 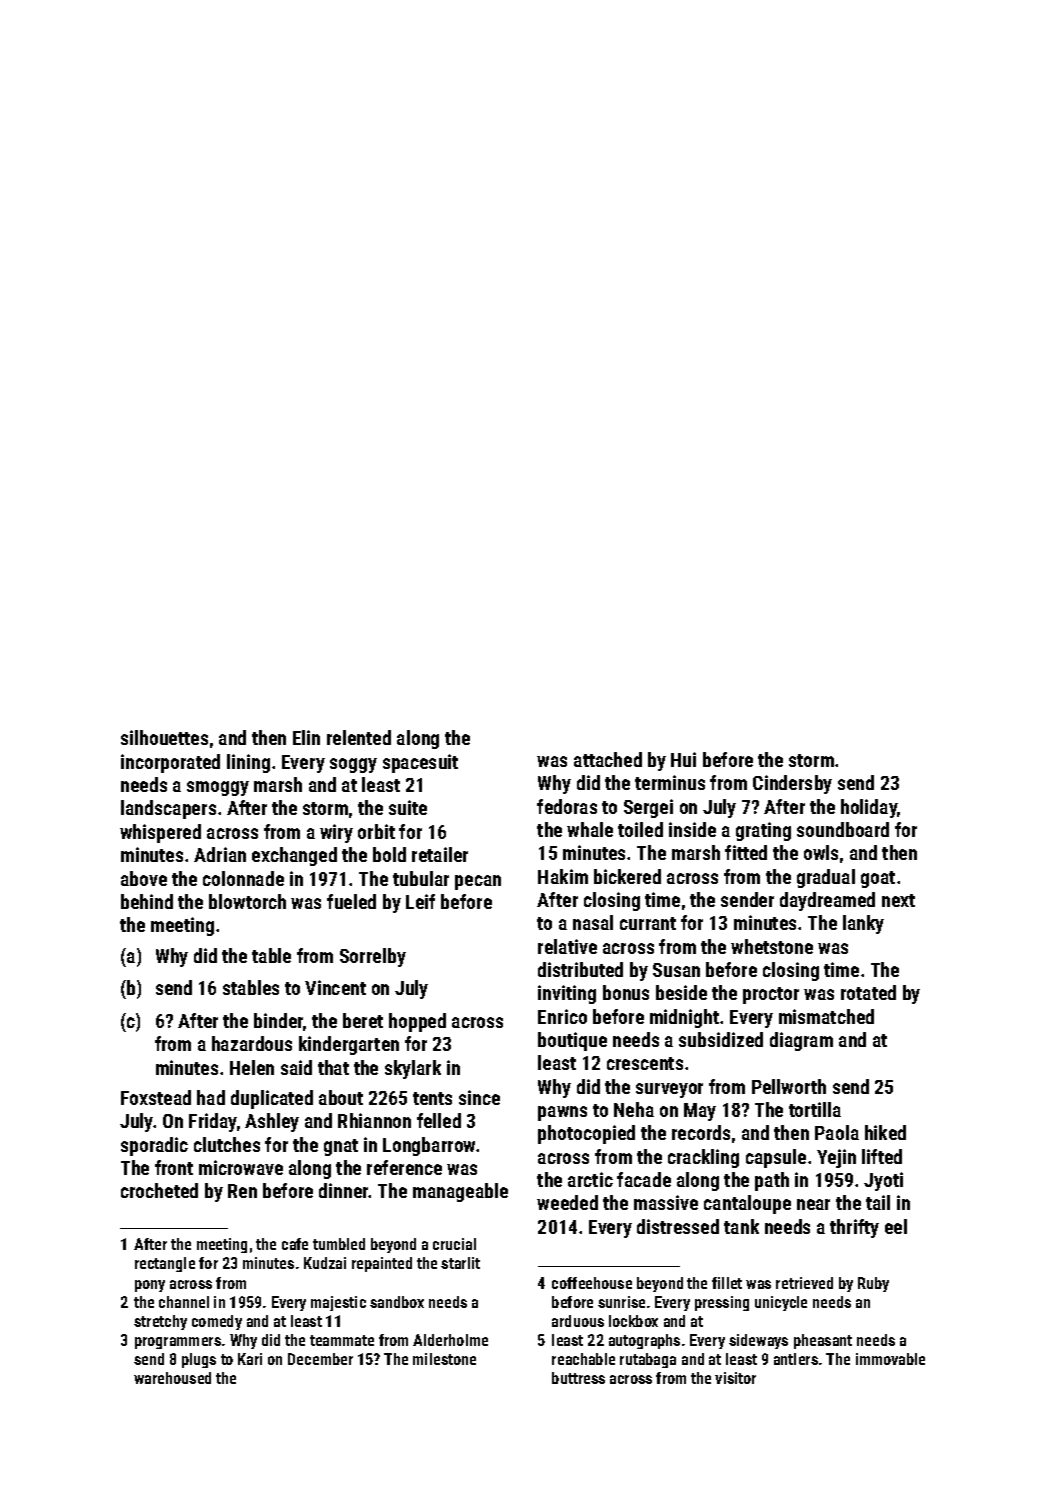 What do you see at coordinates (684, 1018) in the screenshot?
I see `midnight` at bounding box center [684, 1018].
